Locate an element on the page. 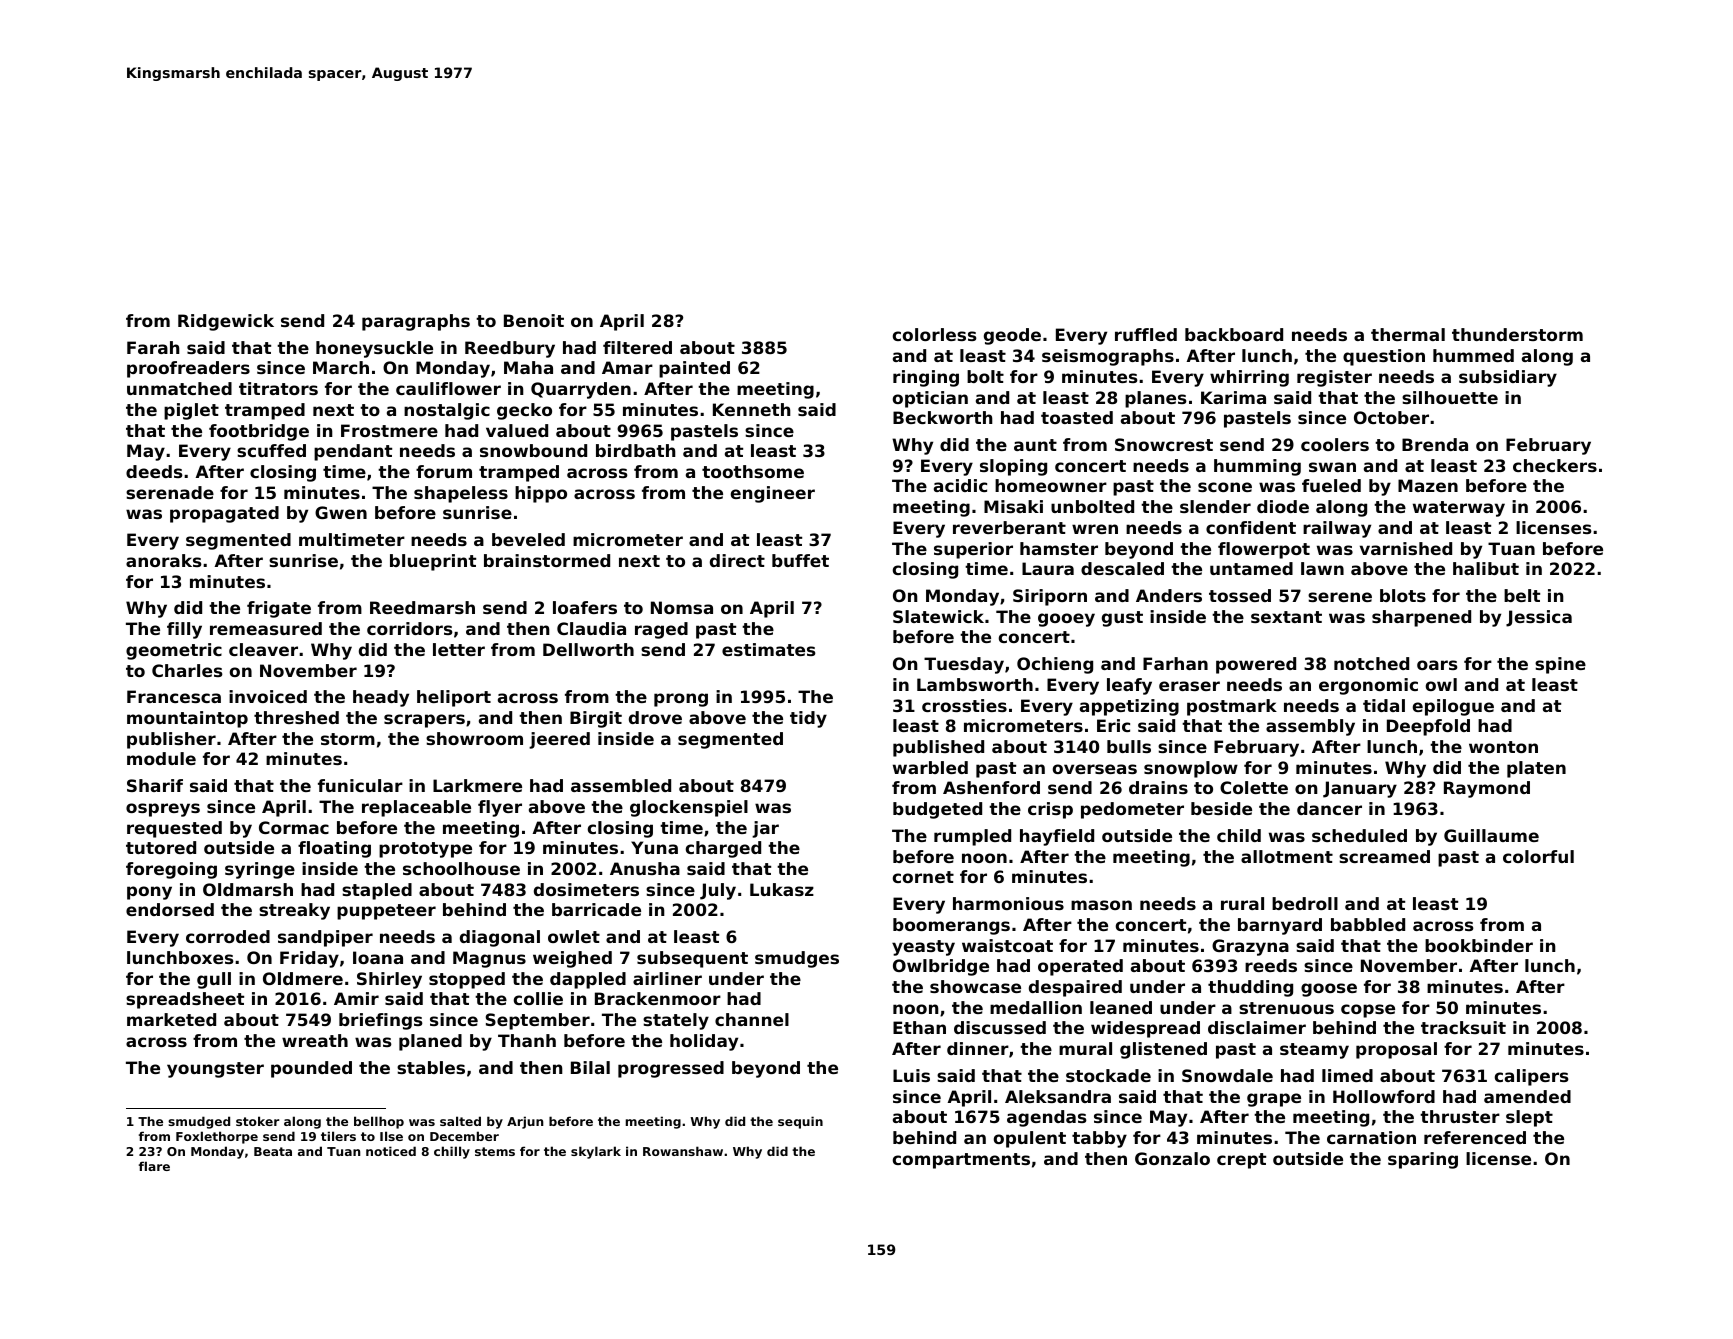 Image resolution: width=1733 pixels, height=1339 pixels. checkers is located at coordinates (1555, 465).
